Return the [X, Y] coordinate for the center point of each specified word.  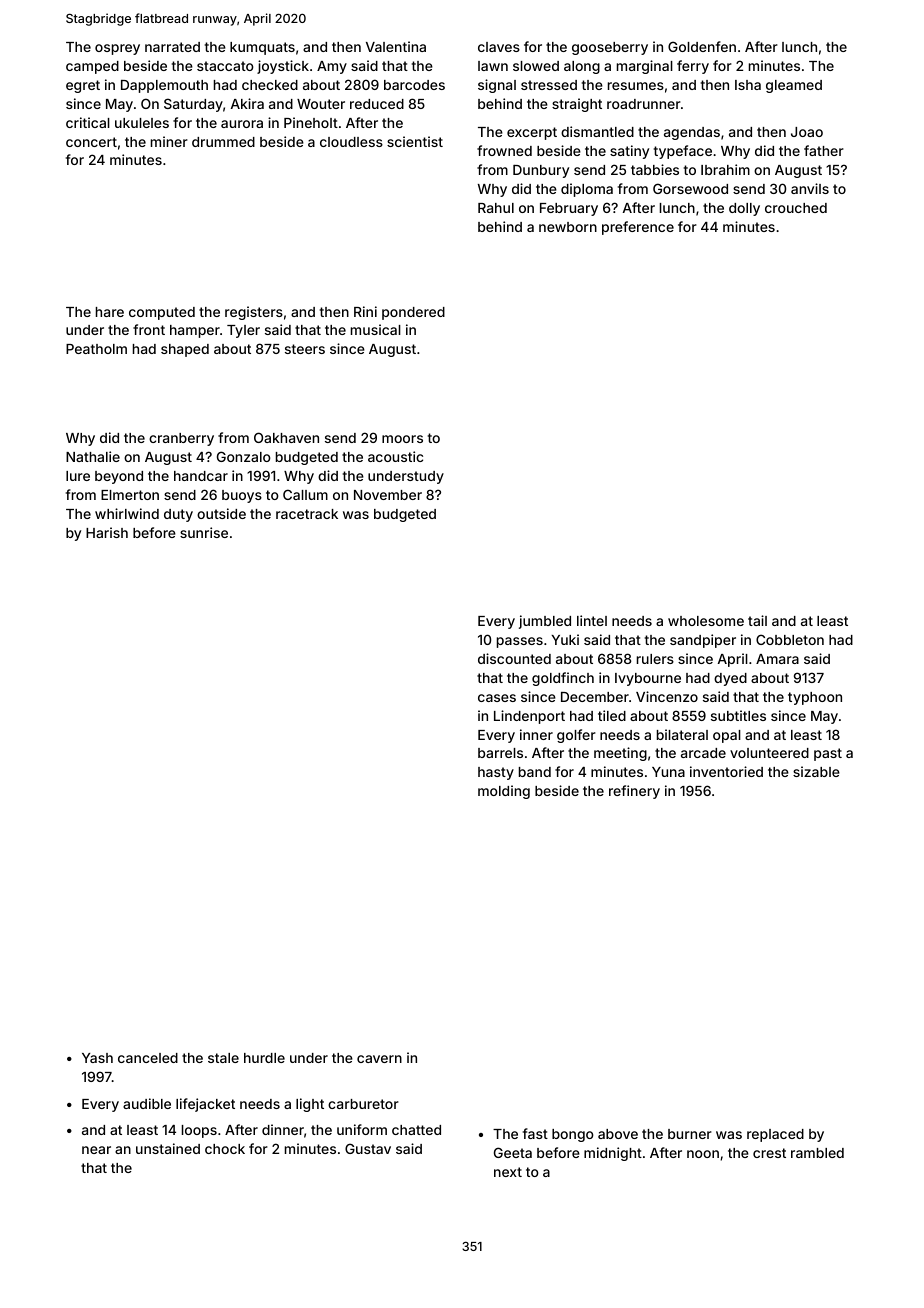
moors [402, 439]
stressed [549, 85]
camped [92, 67]
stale [223, 1058]
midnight [613, 1154]
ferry [693, 67]
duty [178, 515]
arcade [703, 753]
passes [520, 642]
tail [757, 620]
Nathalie [93, 456]
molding [504, 792]
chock [225, 1149]
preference [638, 228]
